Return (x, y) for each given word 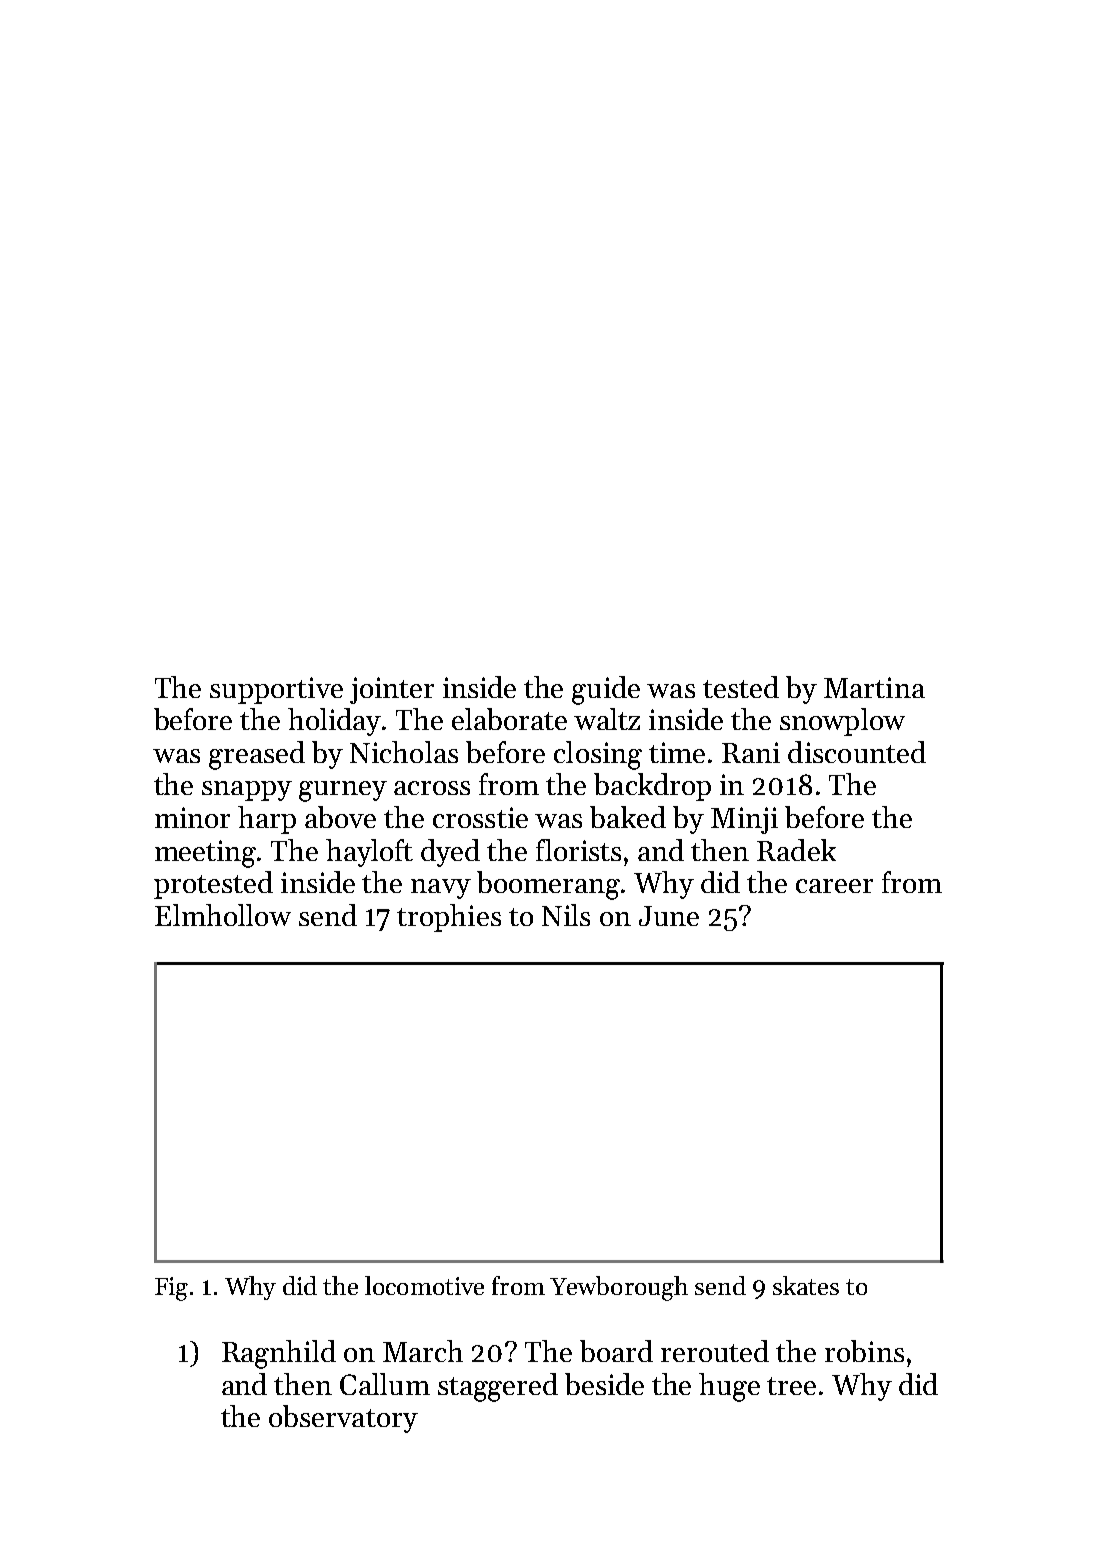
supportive (276, 690)
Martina (874, 687)
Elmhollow (223, 915)
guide (606, 690)
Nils (566, 915)
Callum (385, 1384)
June (669, 916)
